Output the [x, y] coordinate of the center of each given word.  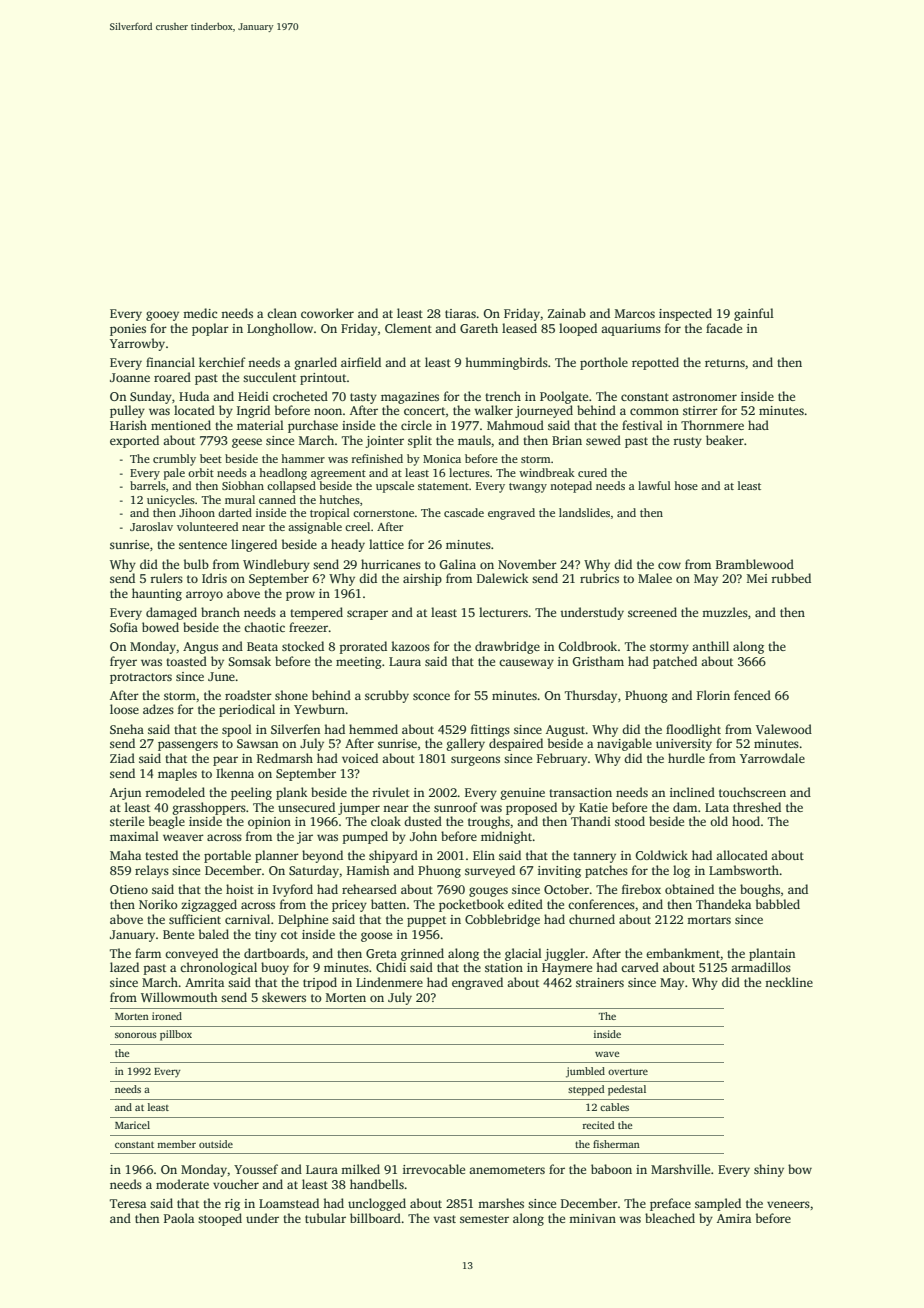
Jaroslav [151, 526]
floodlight [693, 730]
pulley [127, 411]
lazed [124, 967]
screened [652, 612]
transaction [580, 792]
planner [277, 856]
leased [519, 328]
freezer [308, 627]
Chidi [391, 967]
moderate [182, 1184]
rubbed [791, 578]
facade [724, 328]
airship [422, 579]
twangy [528, 488]
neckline [789, 982]
